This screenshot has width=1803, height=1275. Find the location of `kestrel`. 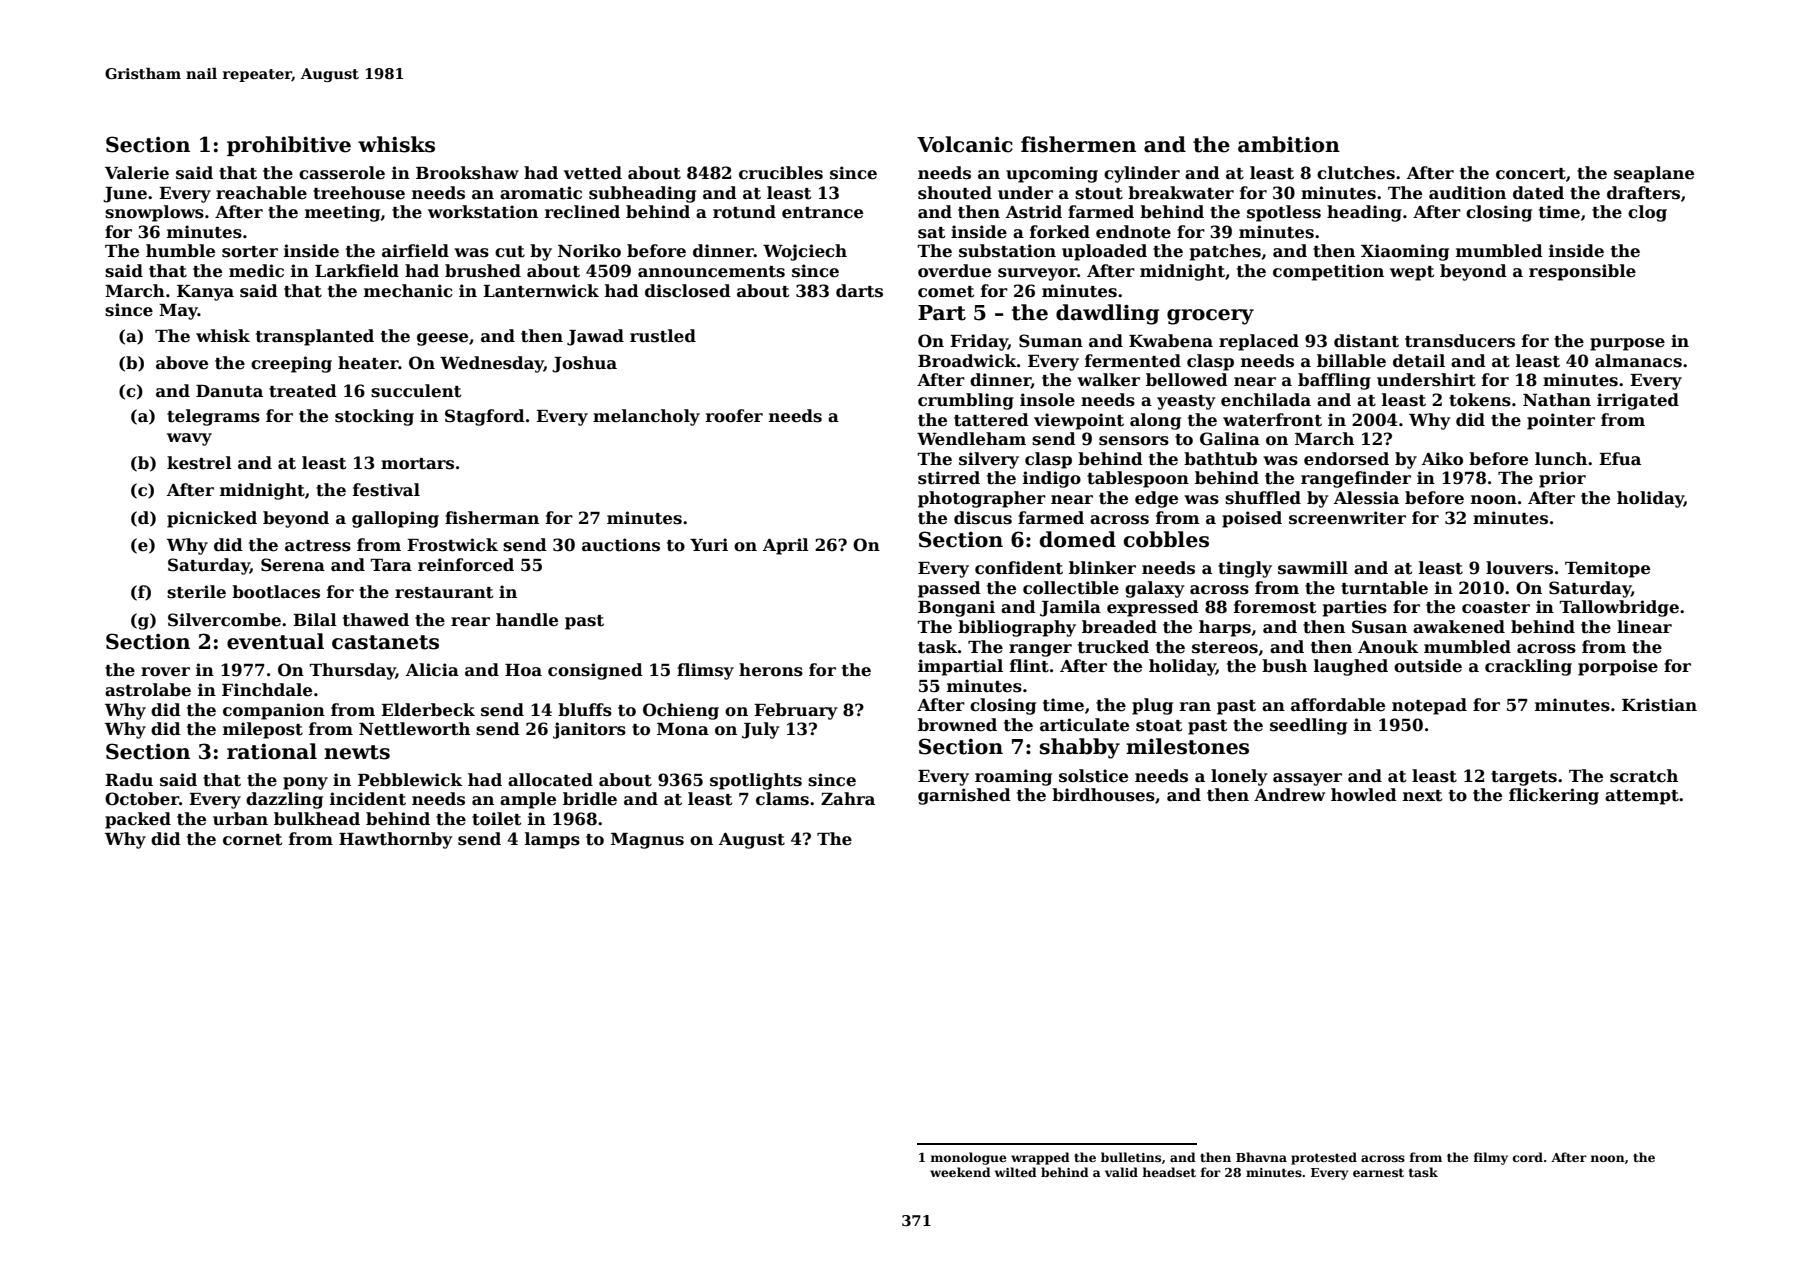

kestrel is located at coordinates (199, 463).
